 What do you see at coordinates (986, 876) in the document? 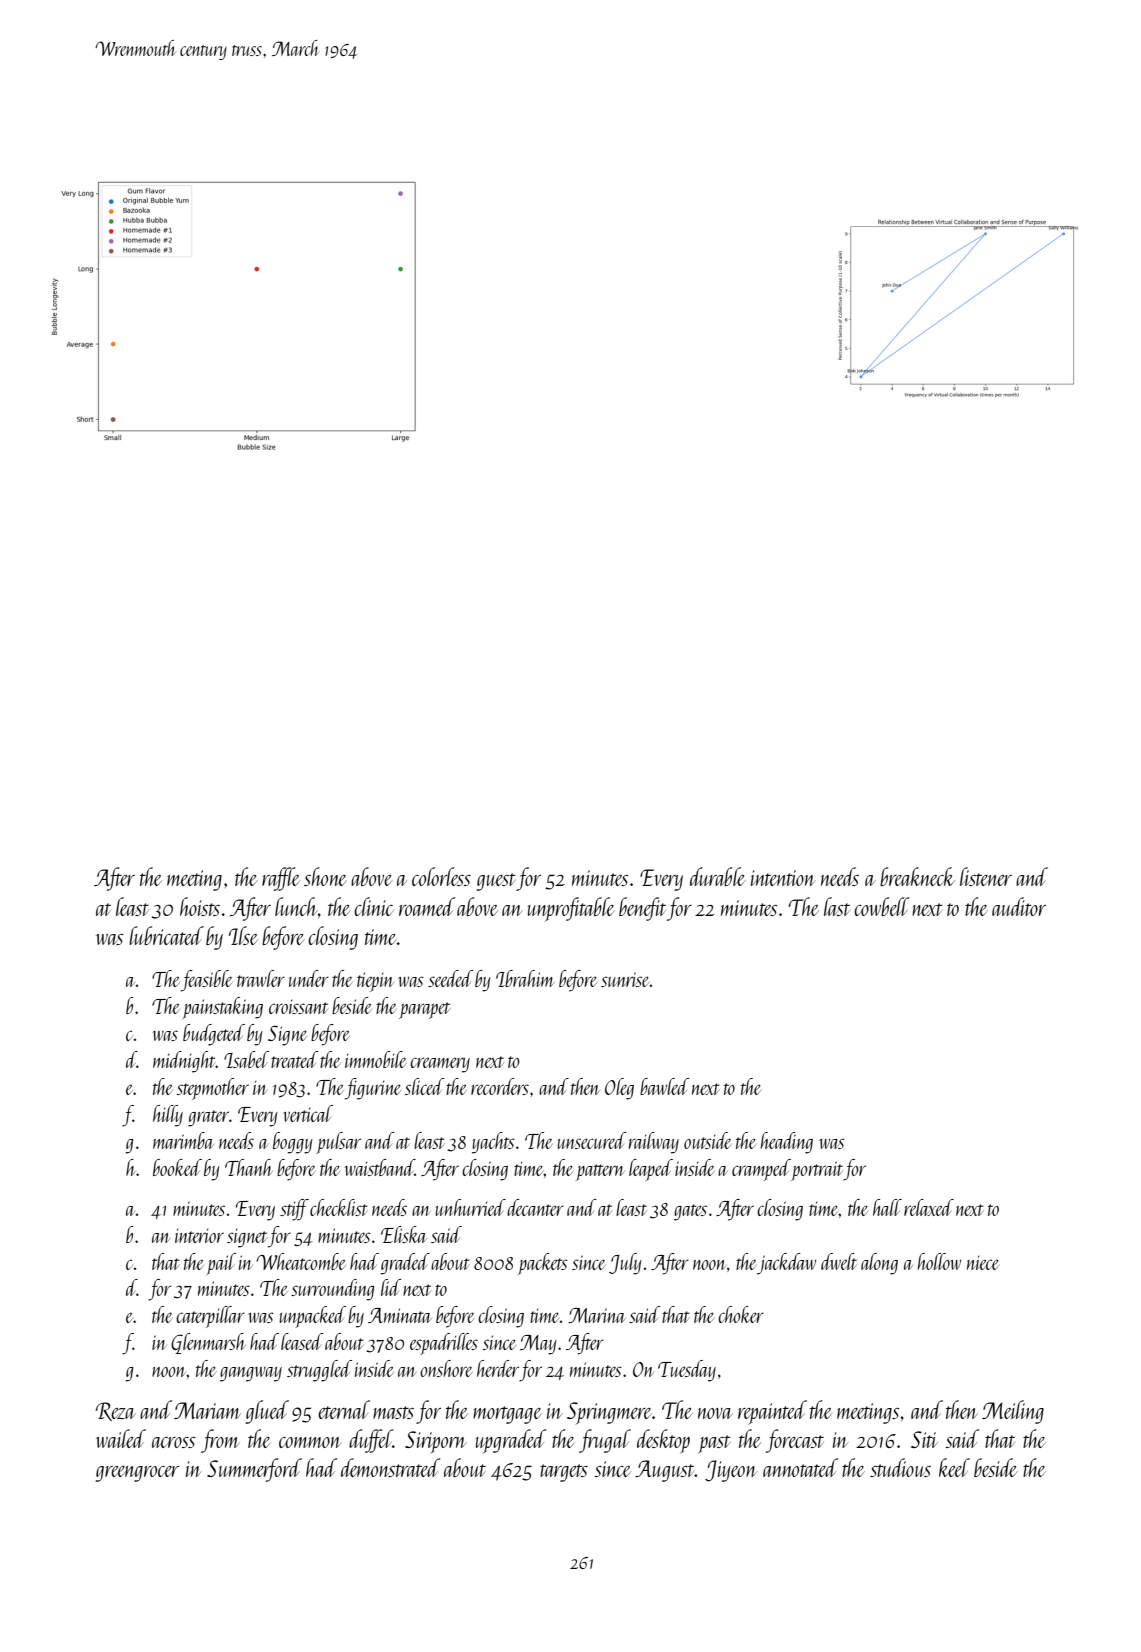
I see `listener` at bounding box center [986, 876].
